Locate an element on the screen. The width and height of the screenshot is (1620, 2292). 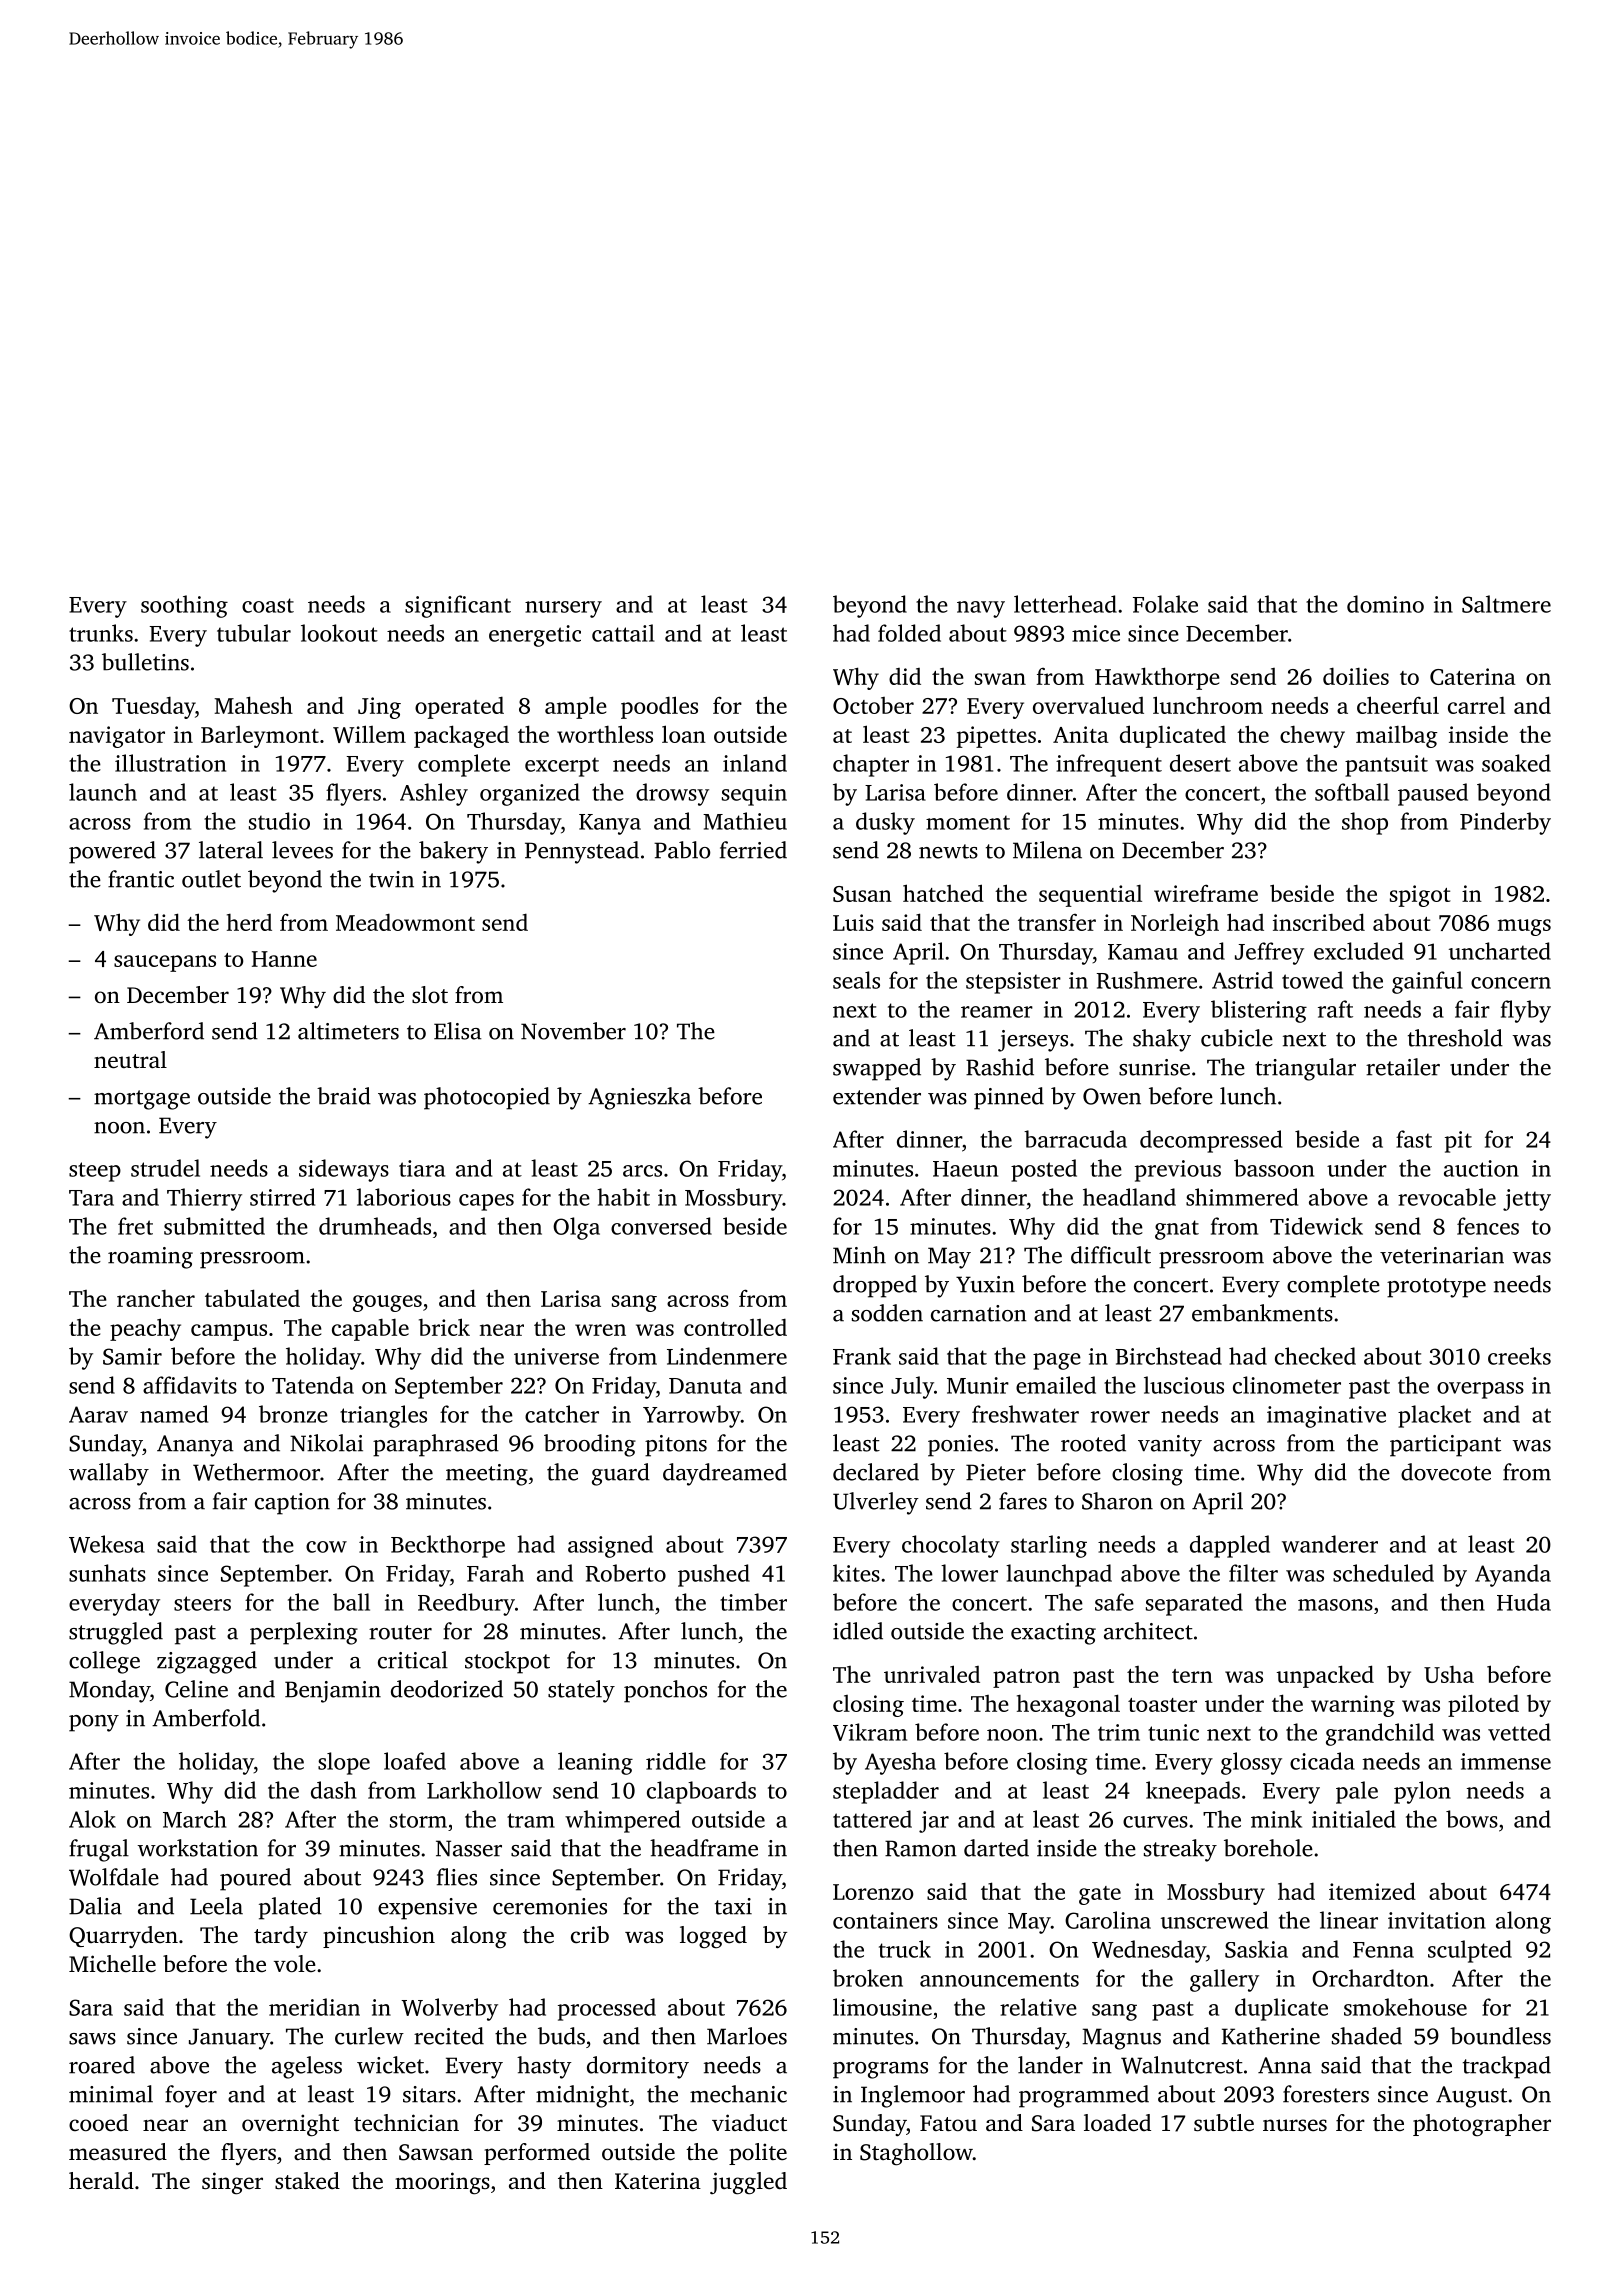
juggled is located at coordinates (748, 2183).
